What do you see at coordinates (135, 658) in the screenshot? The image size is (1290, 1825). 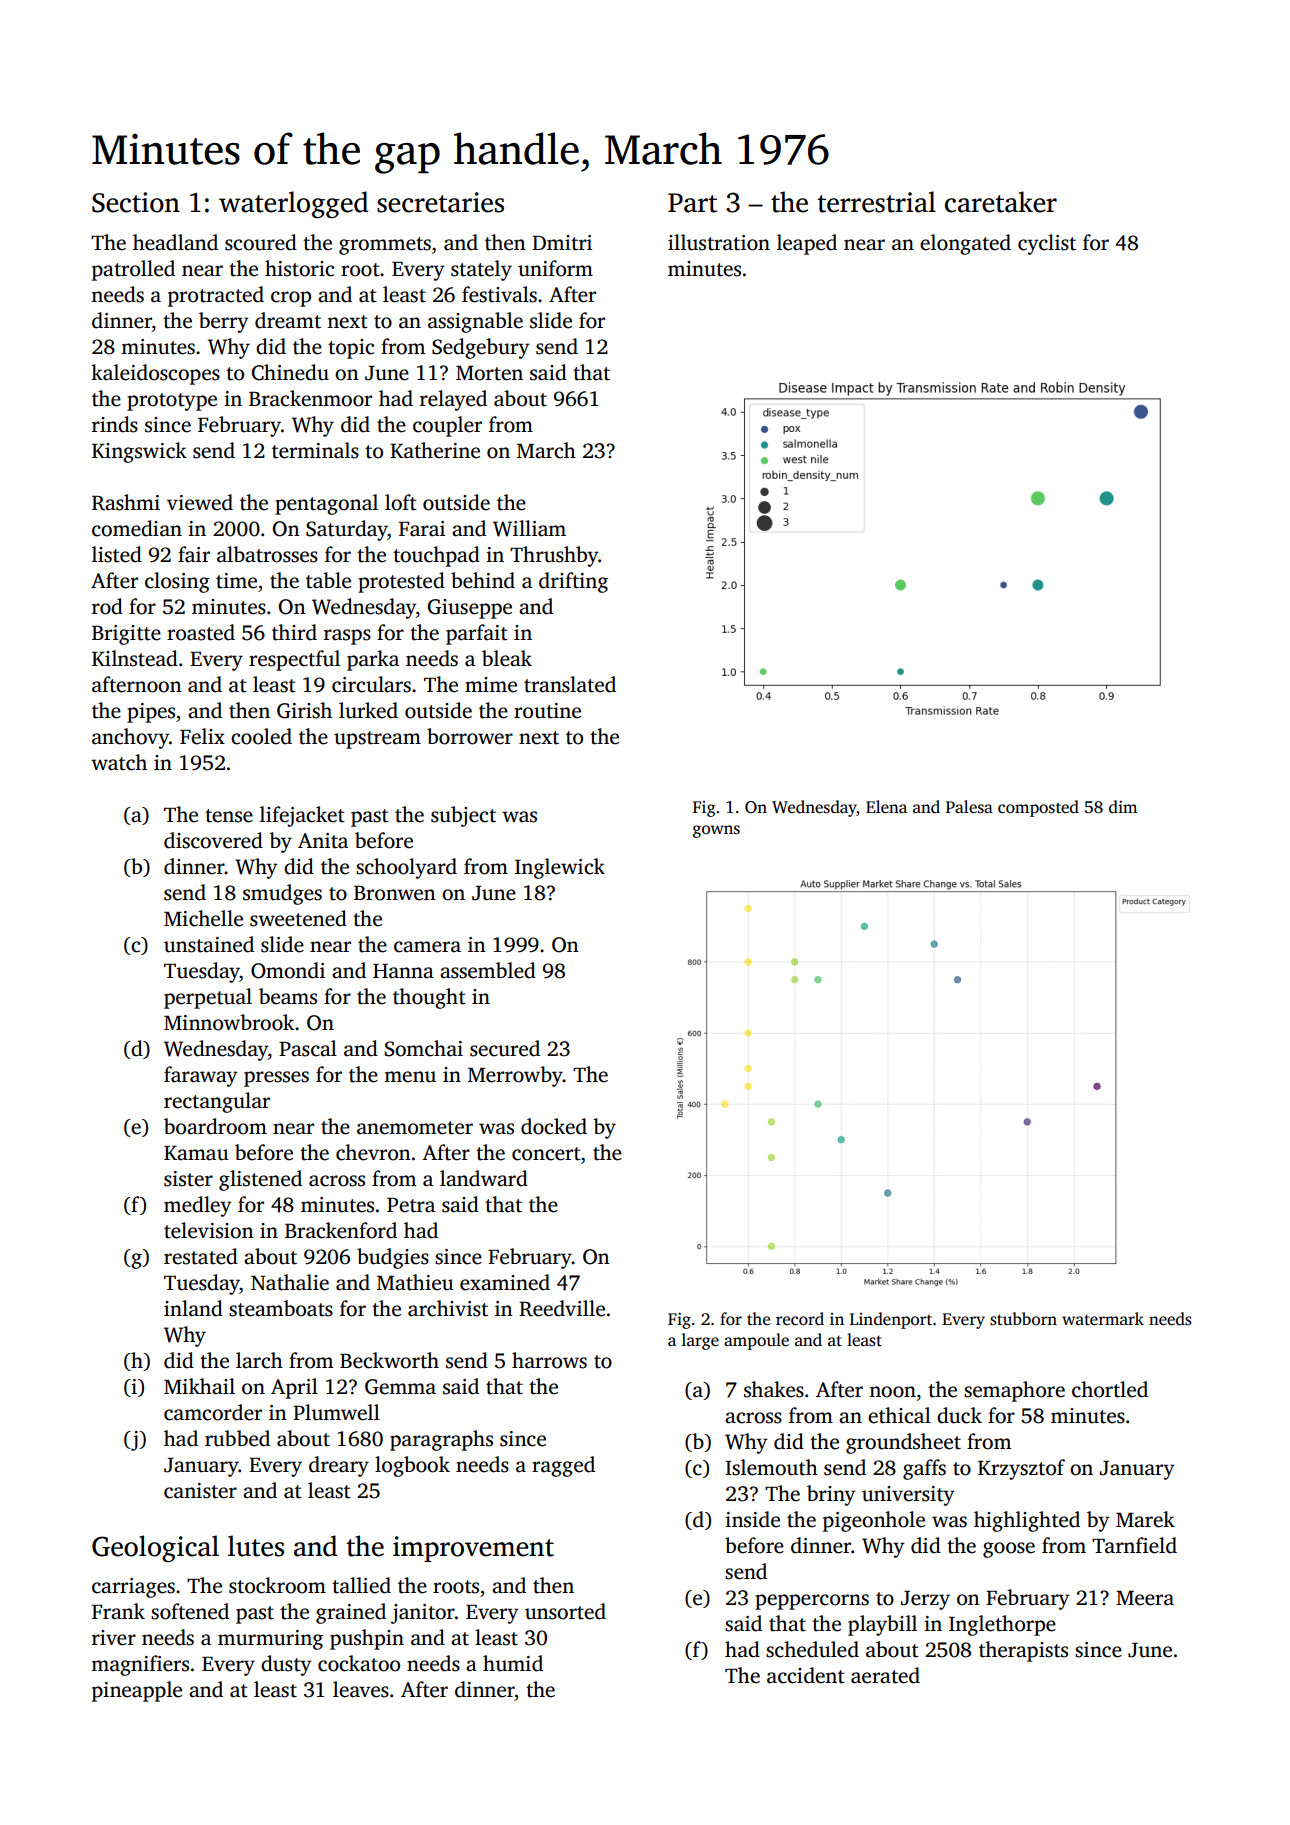 I see `Kilnstead` at bounding box center [135, 658].
